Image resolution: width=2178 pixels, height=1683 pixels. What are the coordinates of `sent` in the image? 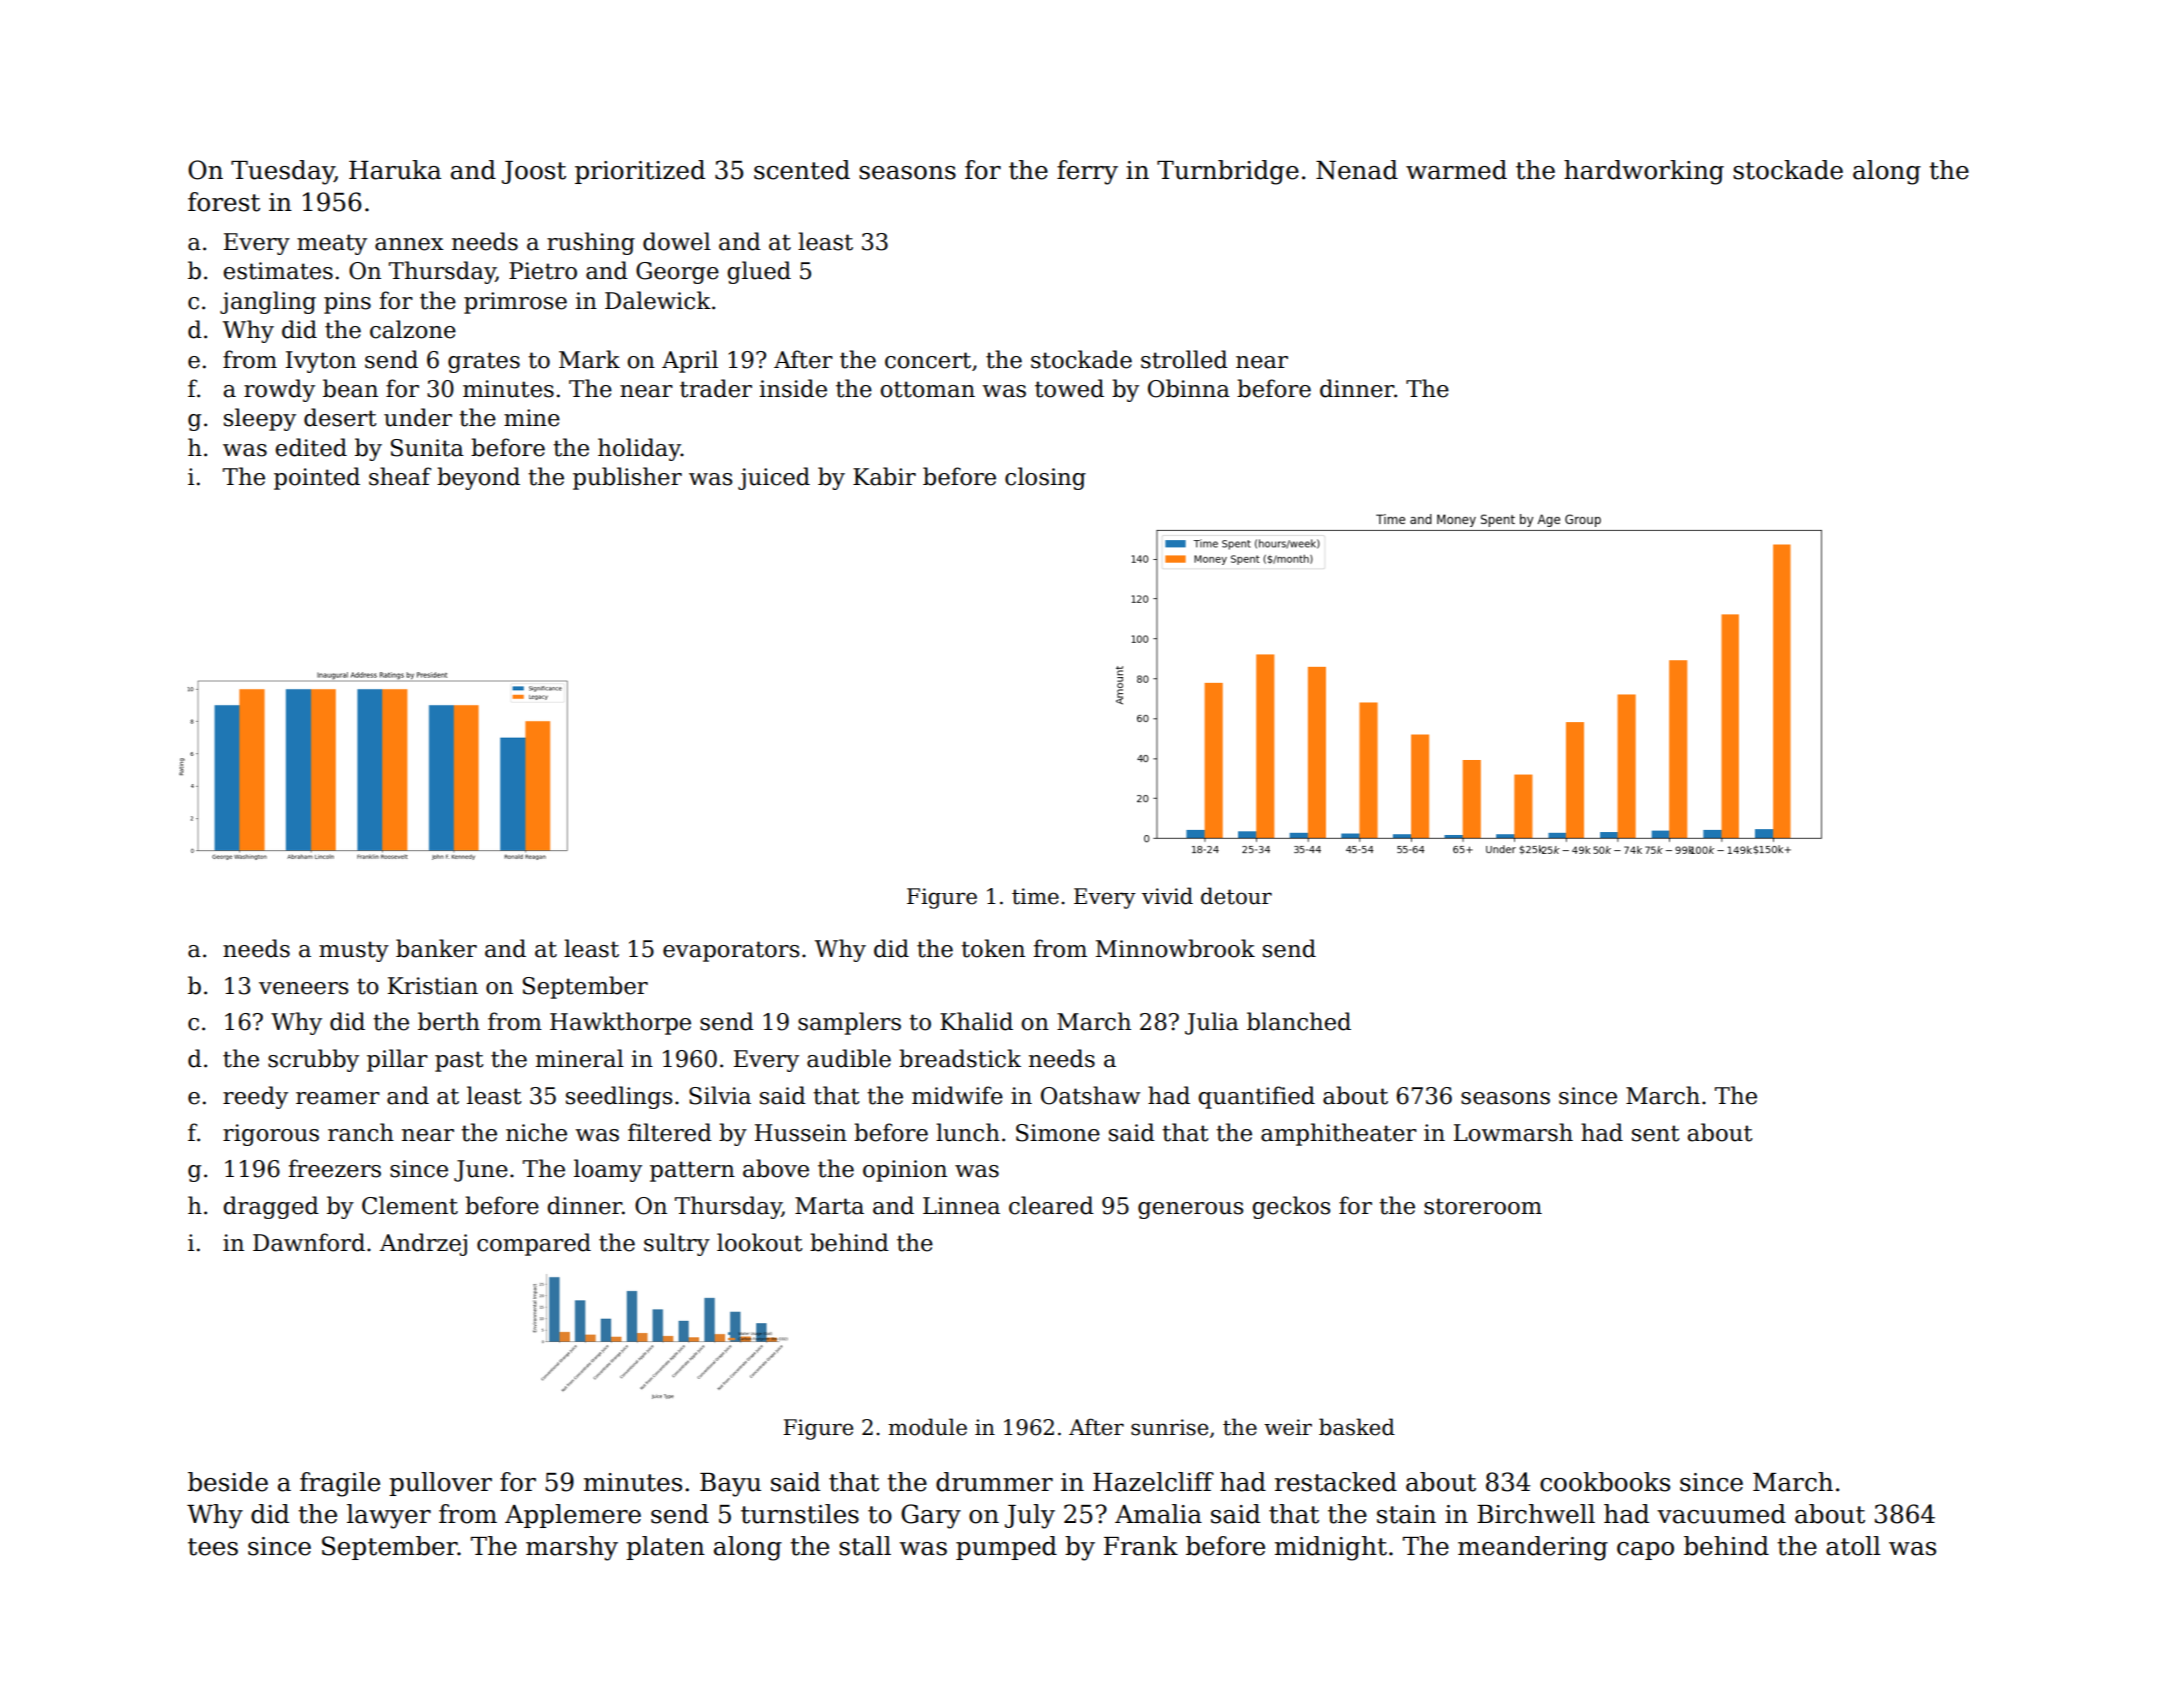 It's located at (1656, 1133).
